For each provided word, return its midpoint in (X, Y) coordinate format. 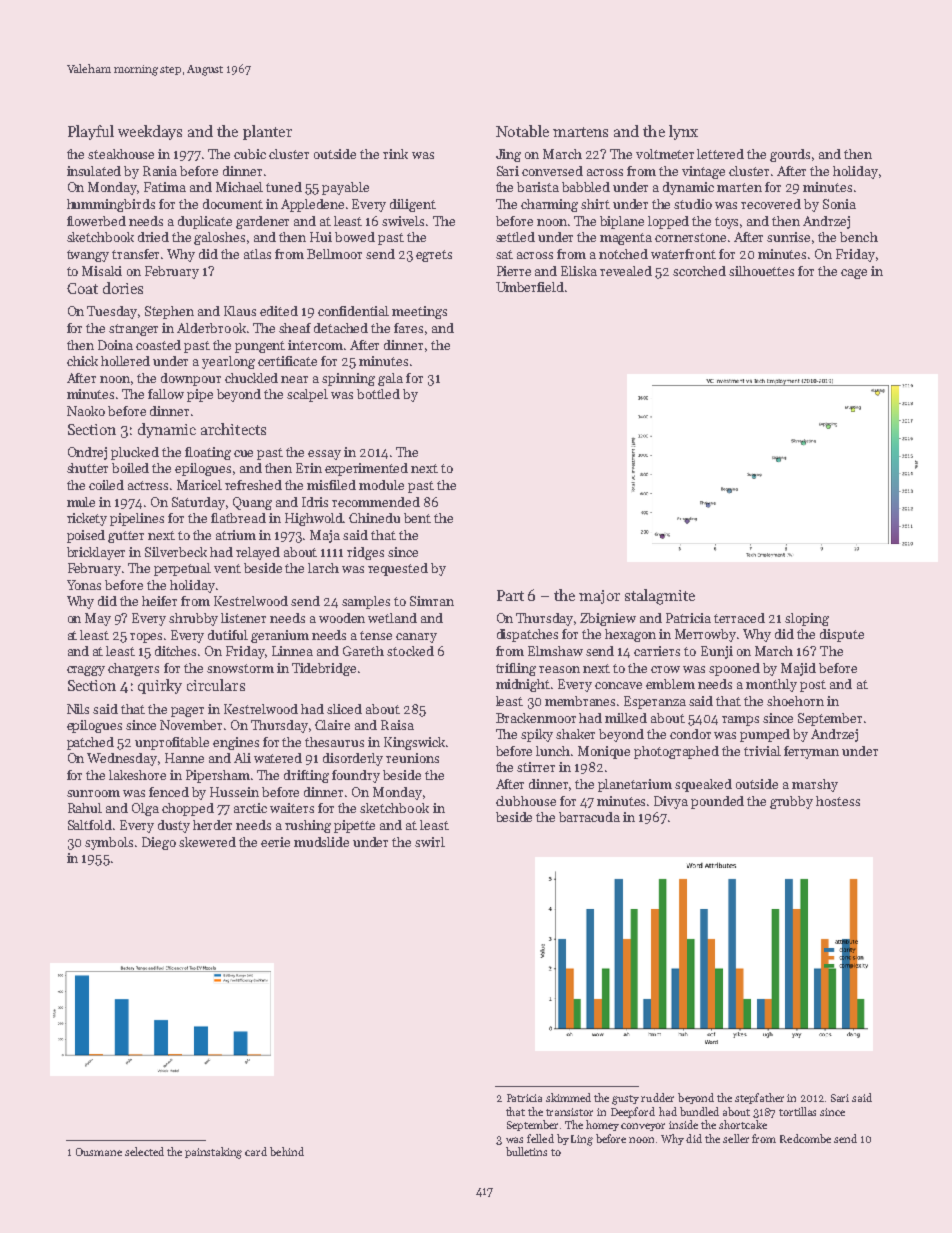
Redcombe (805, 1138)
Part (510, 595)
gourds (790, 155)
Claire (332, 725)
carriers (657, 651)
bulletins (526, 1151)
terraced (739, 618)
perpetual (182, 569)
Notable (522, 131)
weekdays (150, 132)
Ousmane (99, 1152)
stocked (410, 651)
